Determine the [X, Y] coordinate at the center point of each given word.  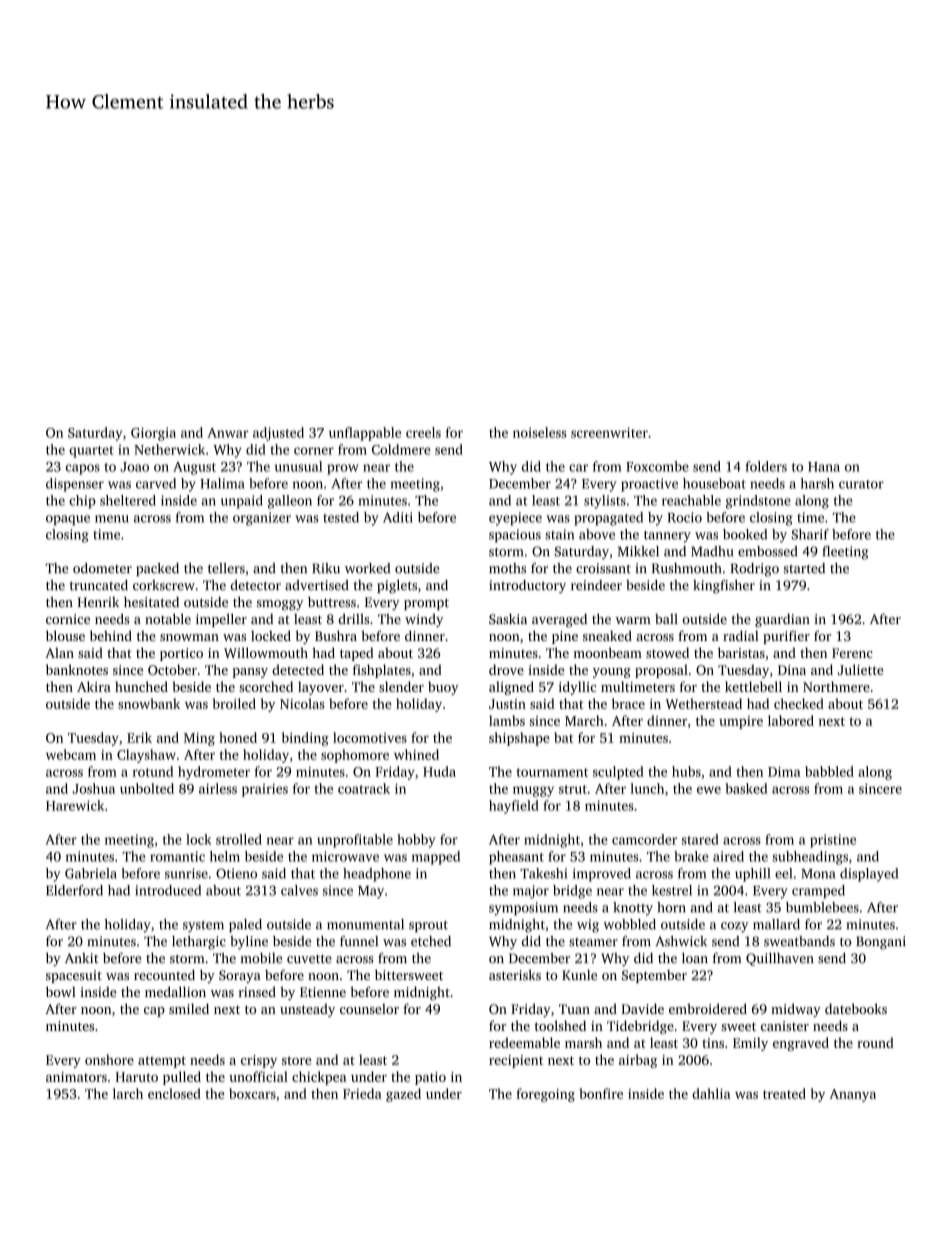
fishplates [382, 671]
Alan [59, 652]
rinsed [257, 991]
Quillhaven [780, 959]
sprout [428, 926]
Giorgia [153, 434]
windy [424, 620]
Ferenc [852, 653]
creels [423, 432]
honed [238, 737]
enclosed [174, 1093]
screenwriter [609, 432]
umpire [741, 722]
